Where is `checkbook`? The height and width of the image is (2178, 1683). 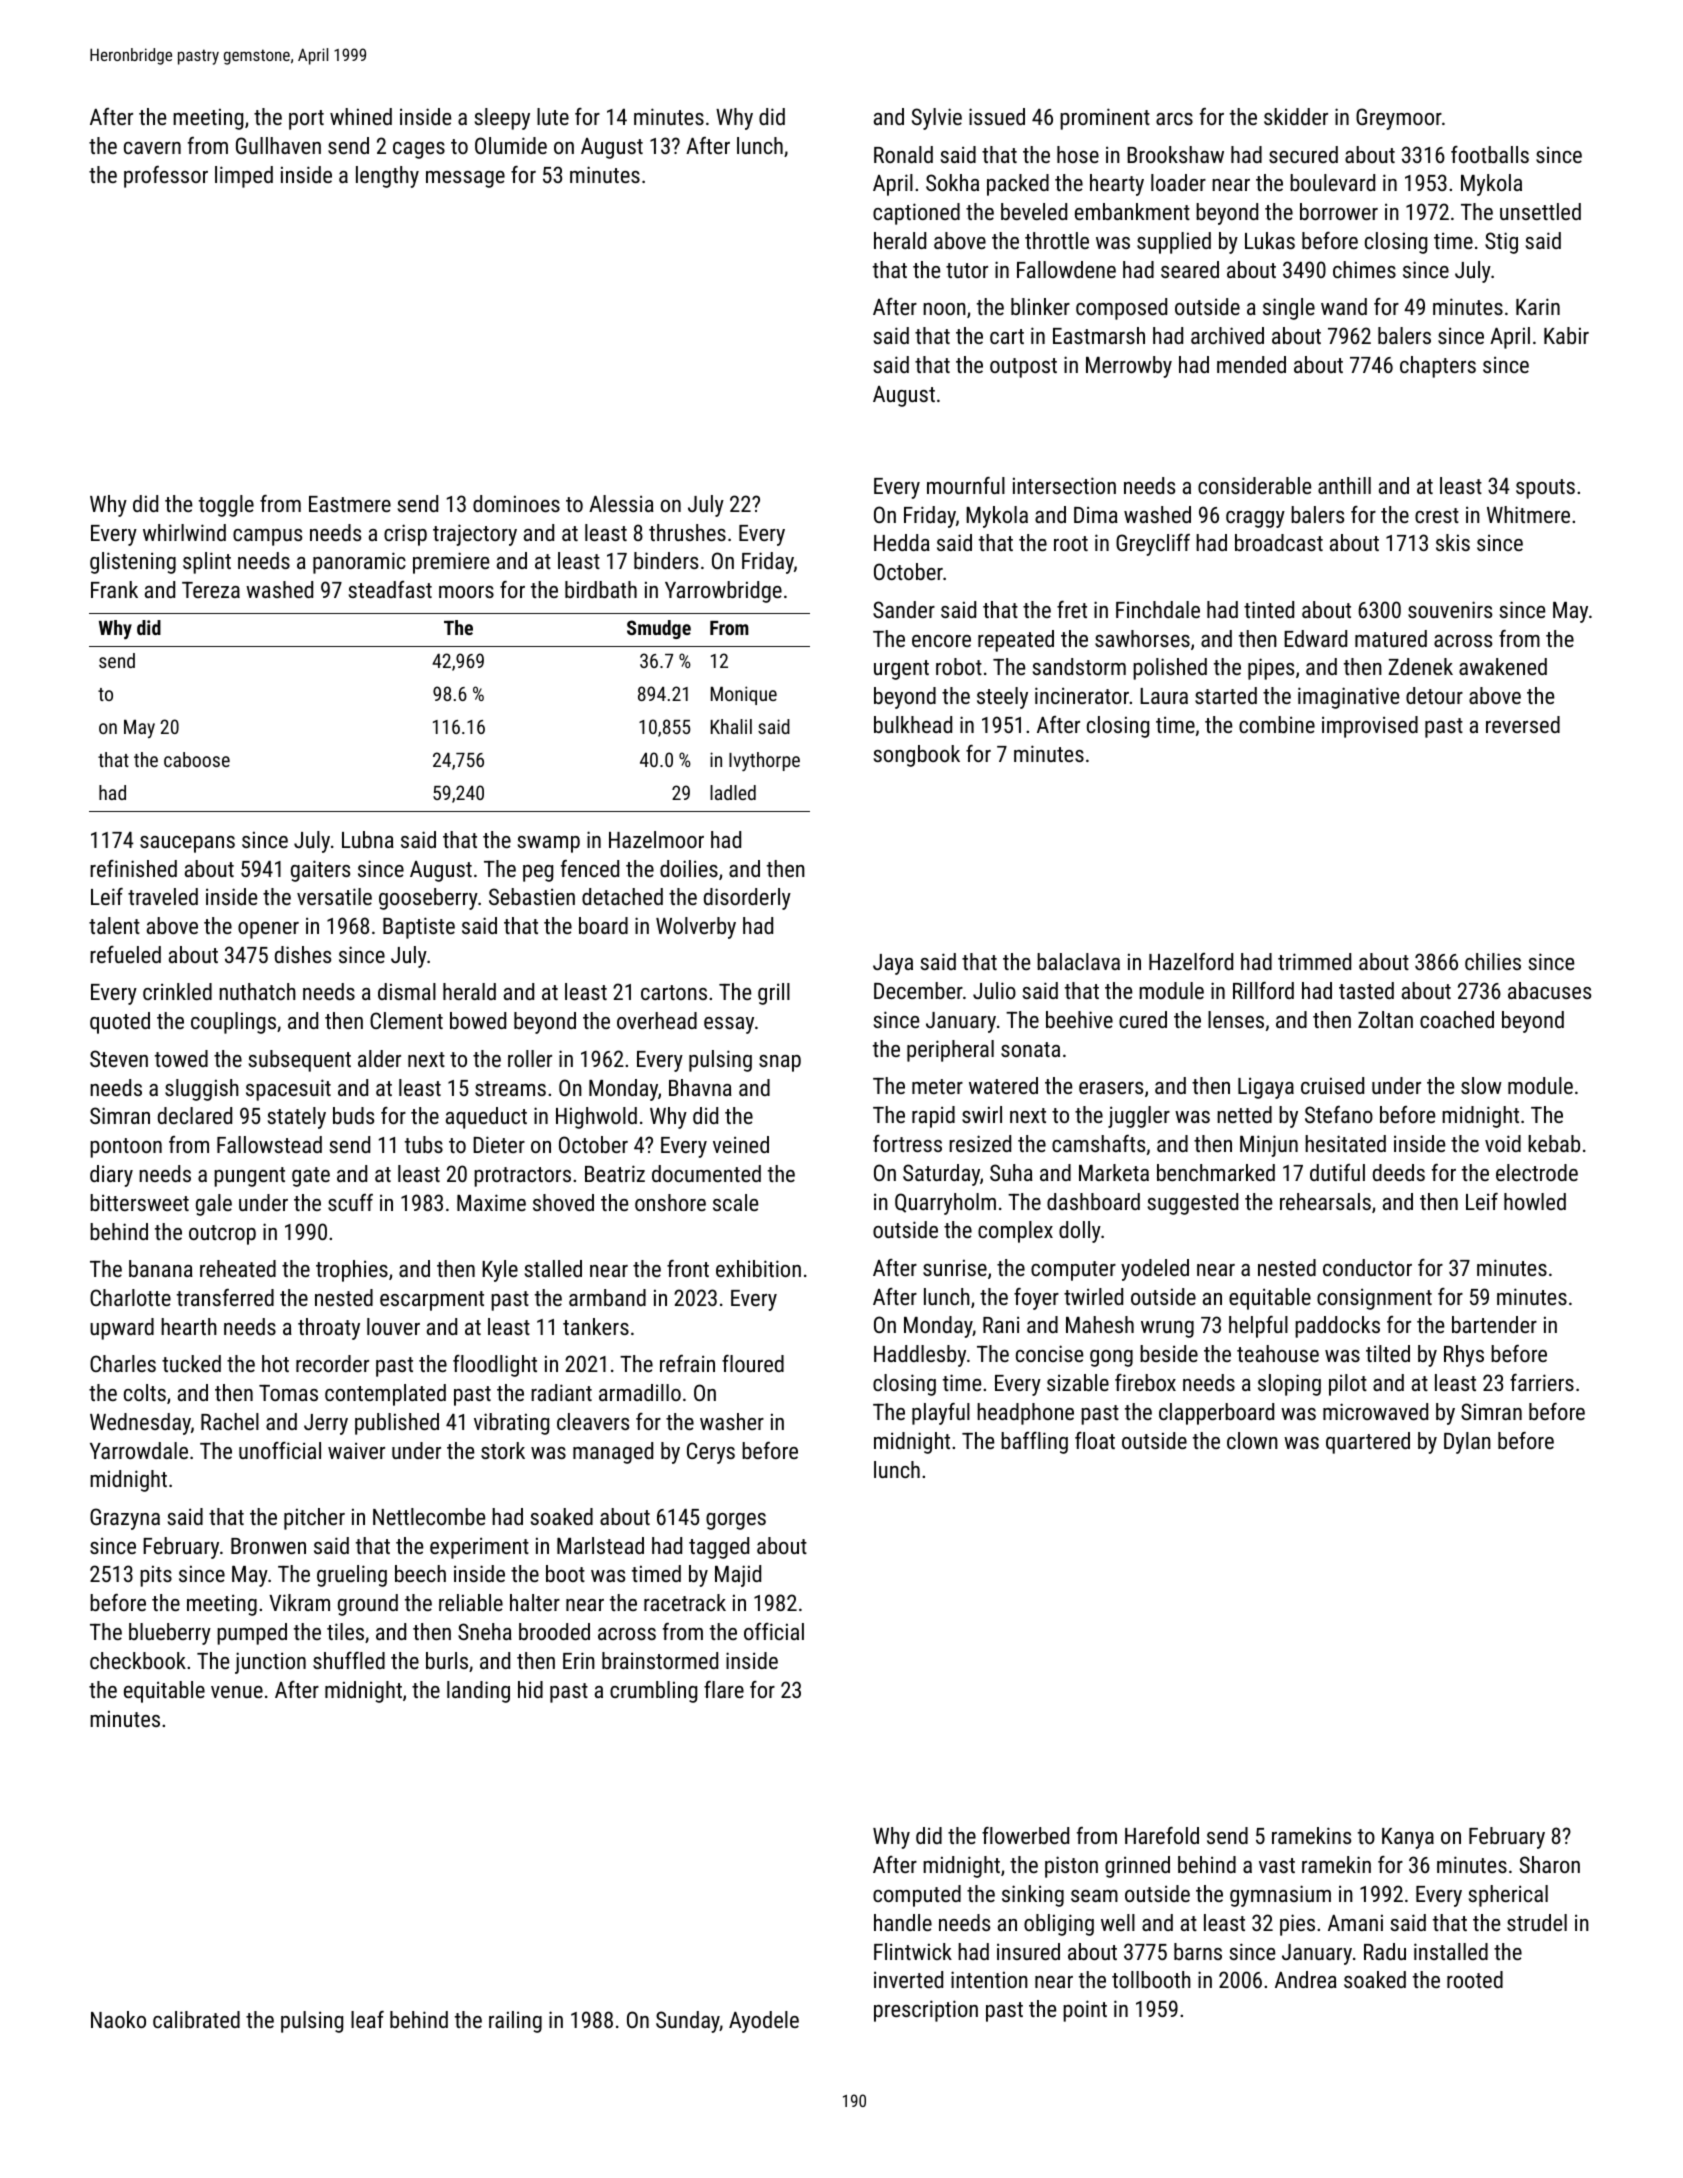
checkbook is located at coordinates (138, 1660).
